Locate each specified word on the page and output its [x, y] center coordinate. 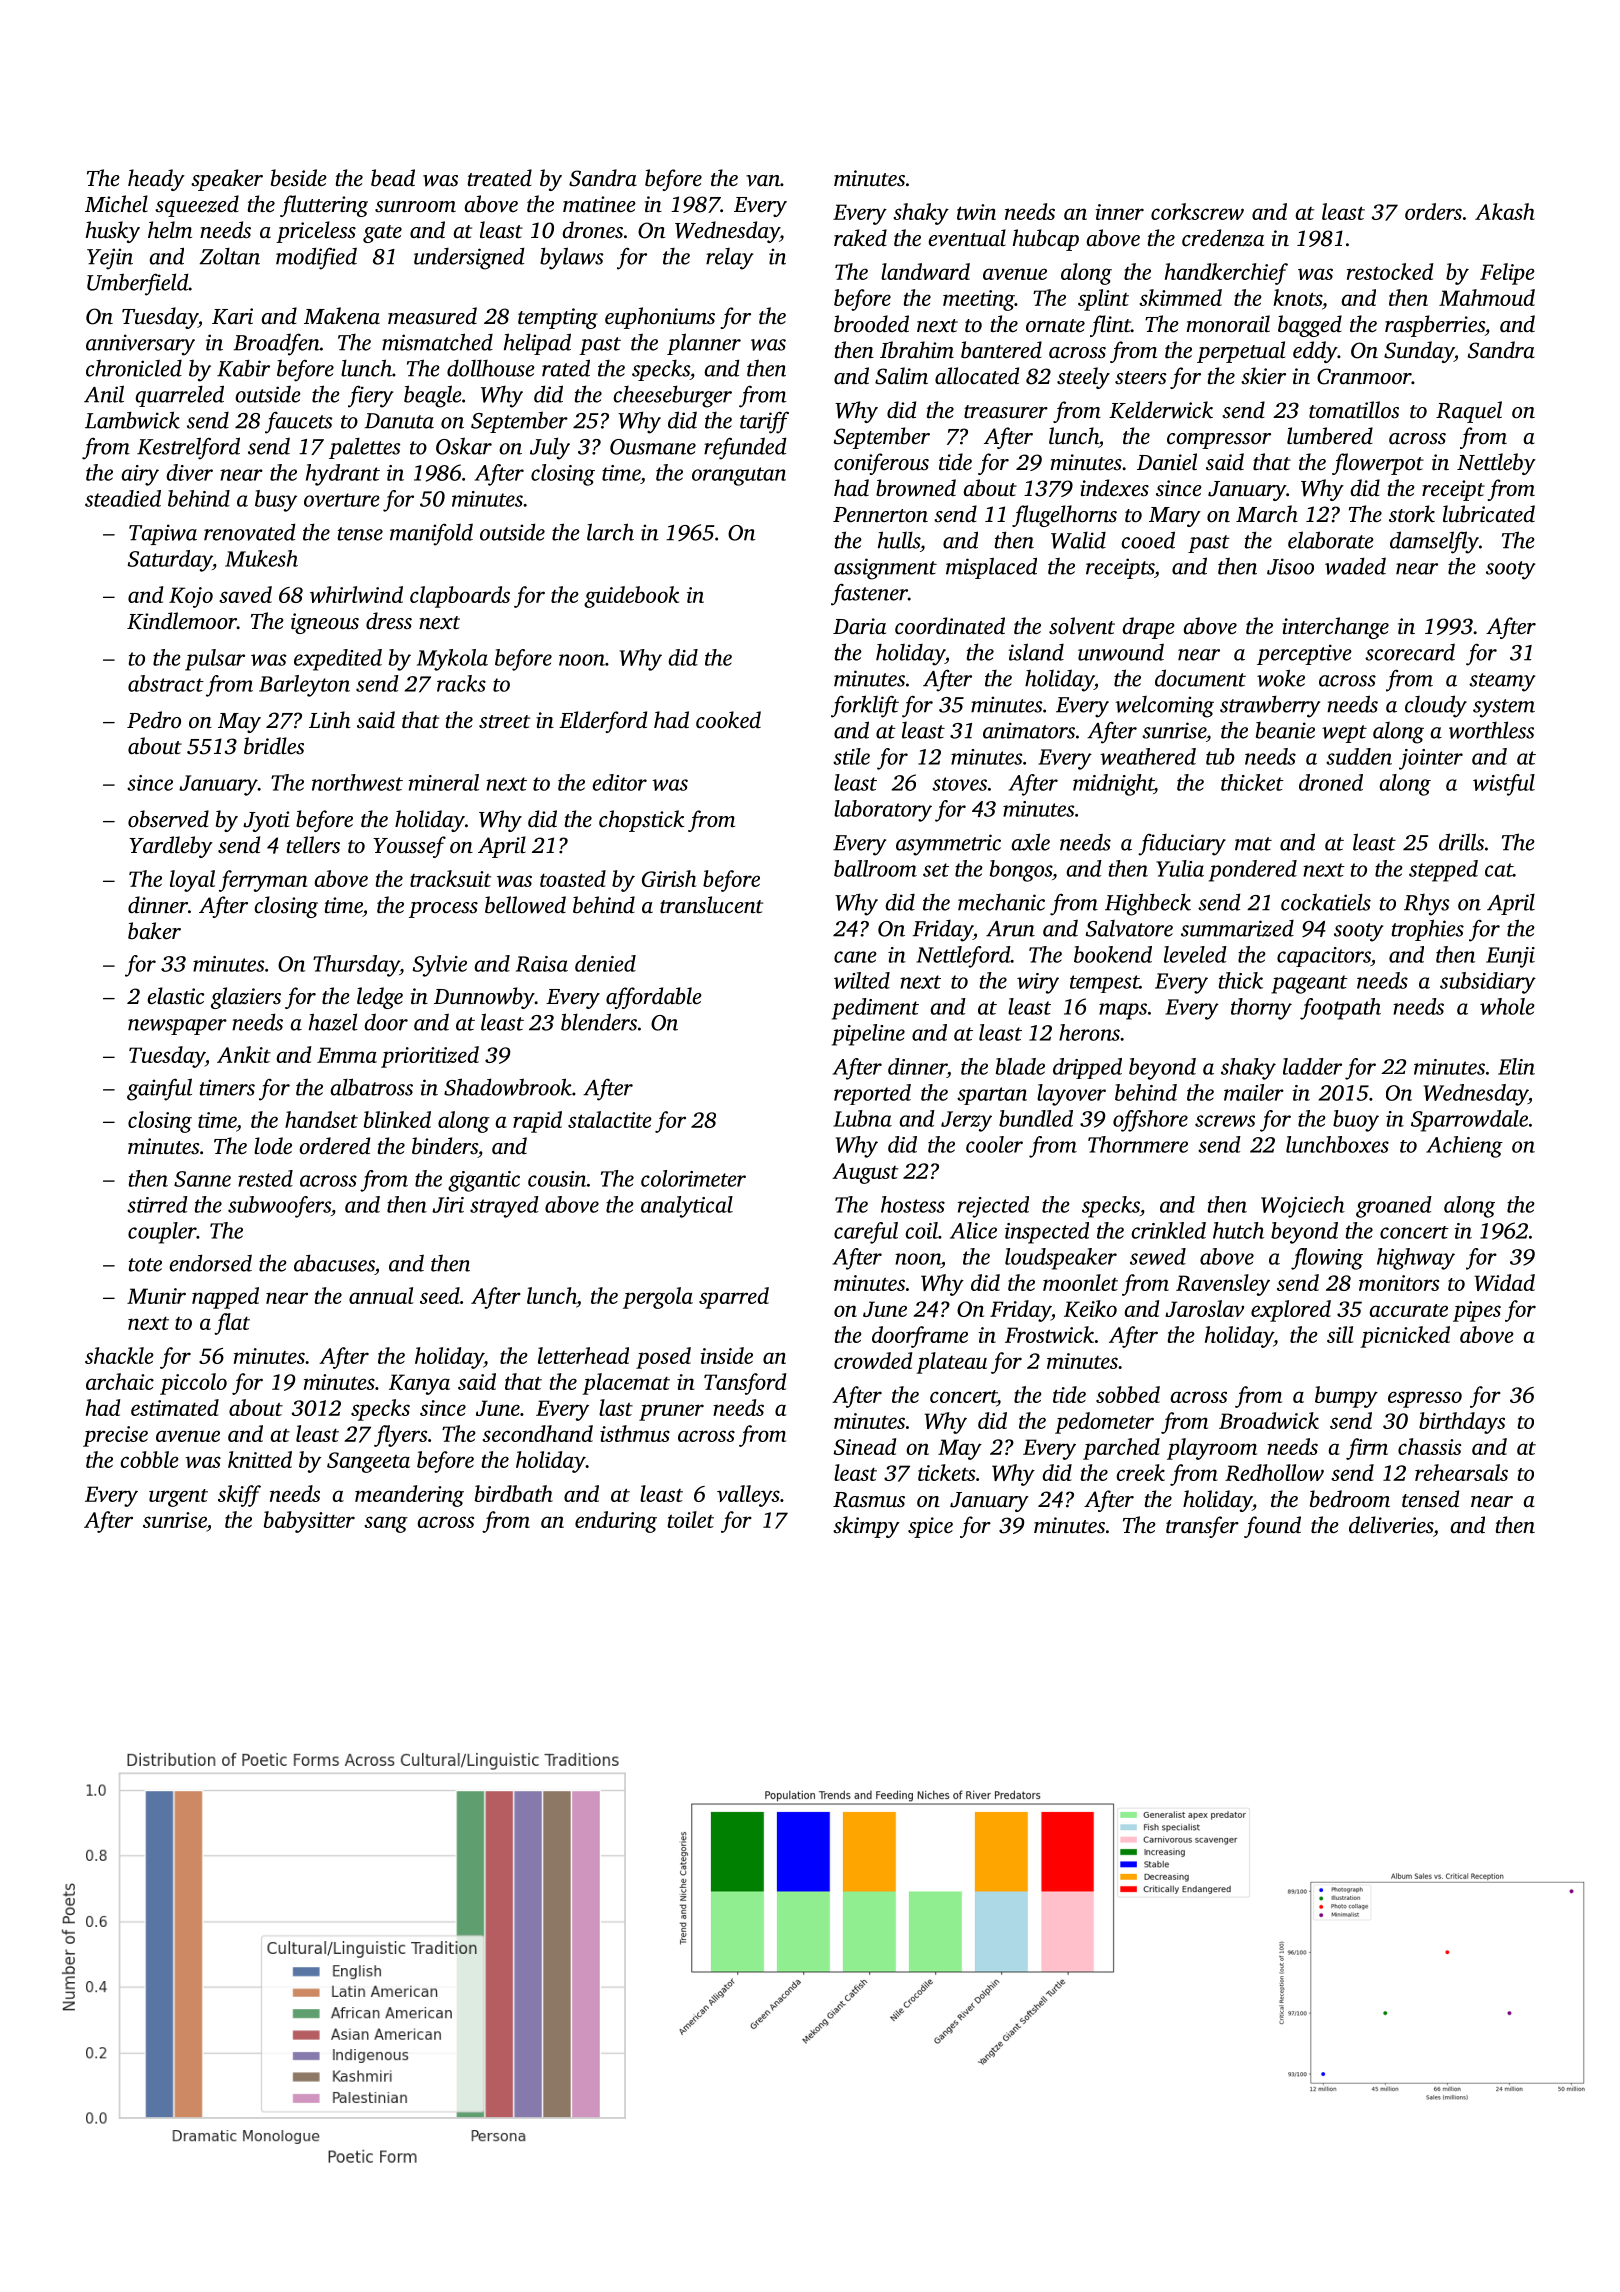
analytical [687, 1207]
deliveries [1391, 1525]
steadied [123, 498]
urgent [178, 1498]
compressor [1219, 441]
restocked [1390, 271]
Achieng [1464, 1147]
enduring [616, 1522]
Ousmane [653, 447]
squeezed [197, 206]
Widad [1505, 1282]
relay [729, 259]
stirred [157, 1204]
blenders [599, 1022]
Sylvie [440, 966]
